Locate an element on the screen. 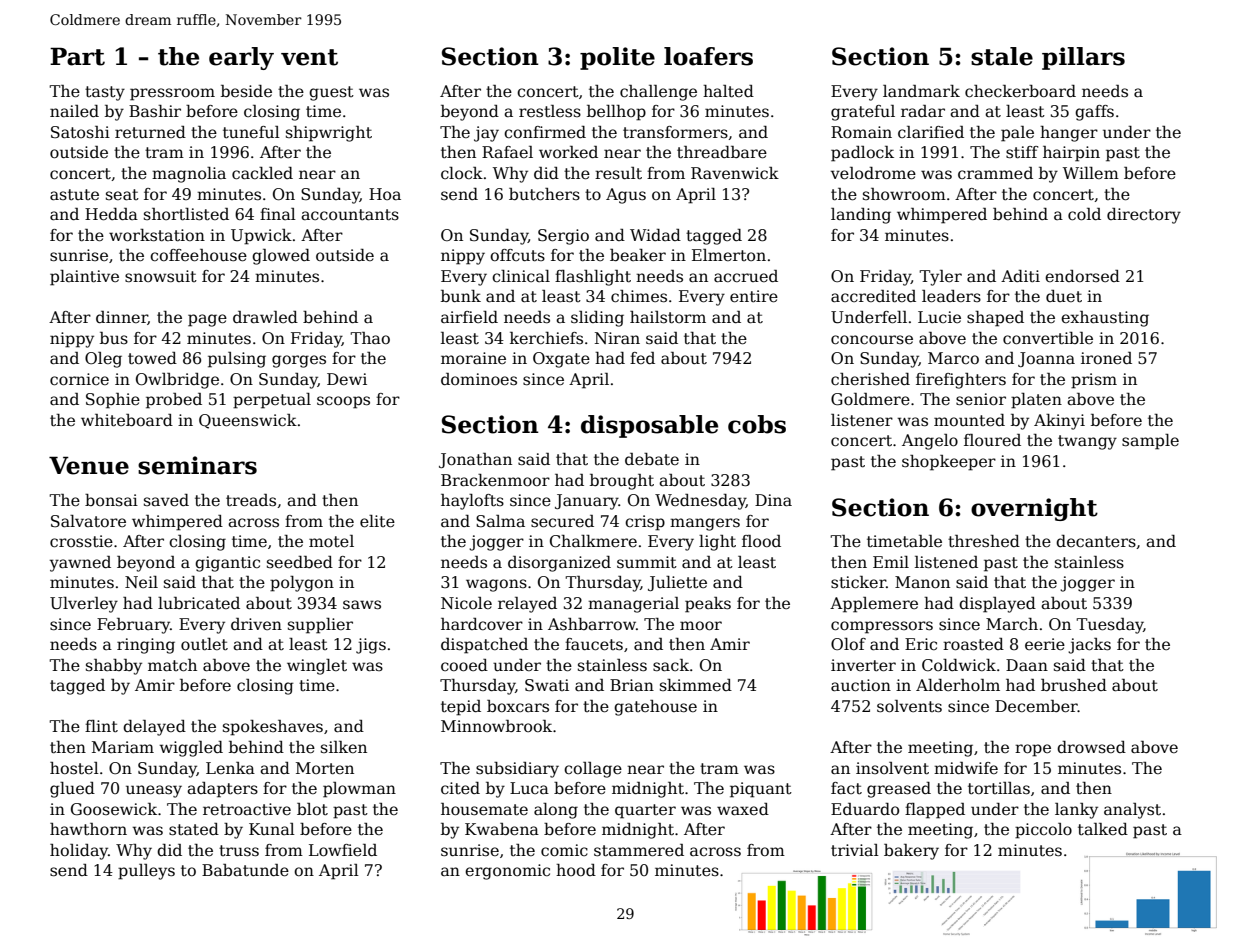 The height and width of the screenshot is (952, 1233). Babatunde is located at coordinates (245, 870).
